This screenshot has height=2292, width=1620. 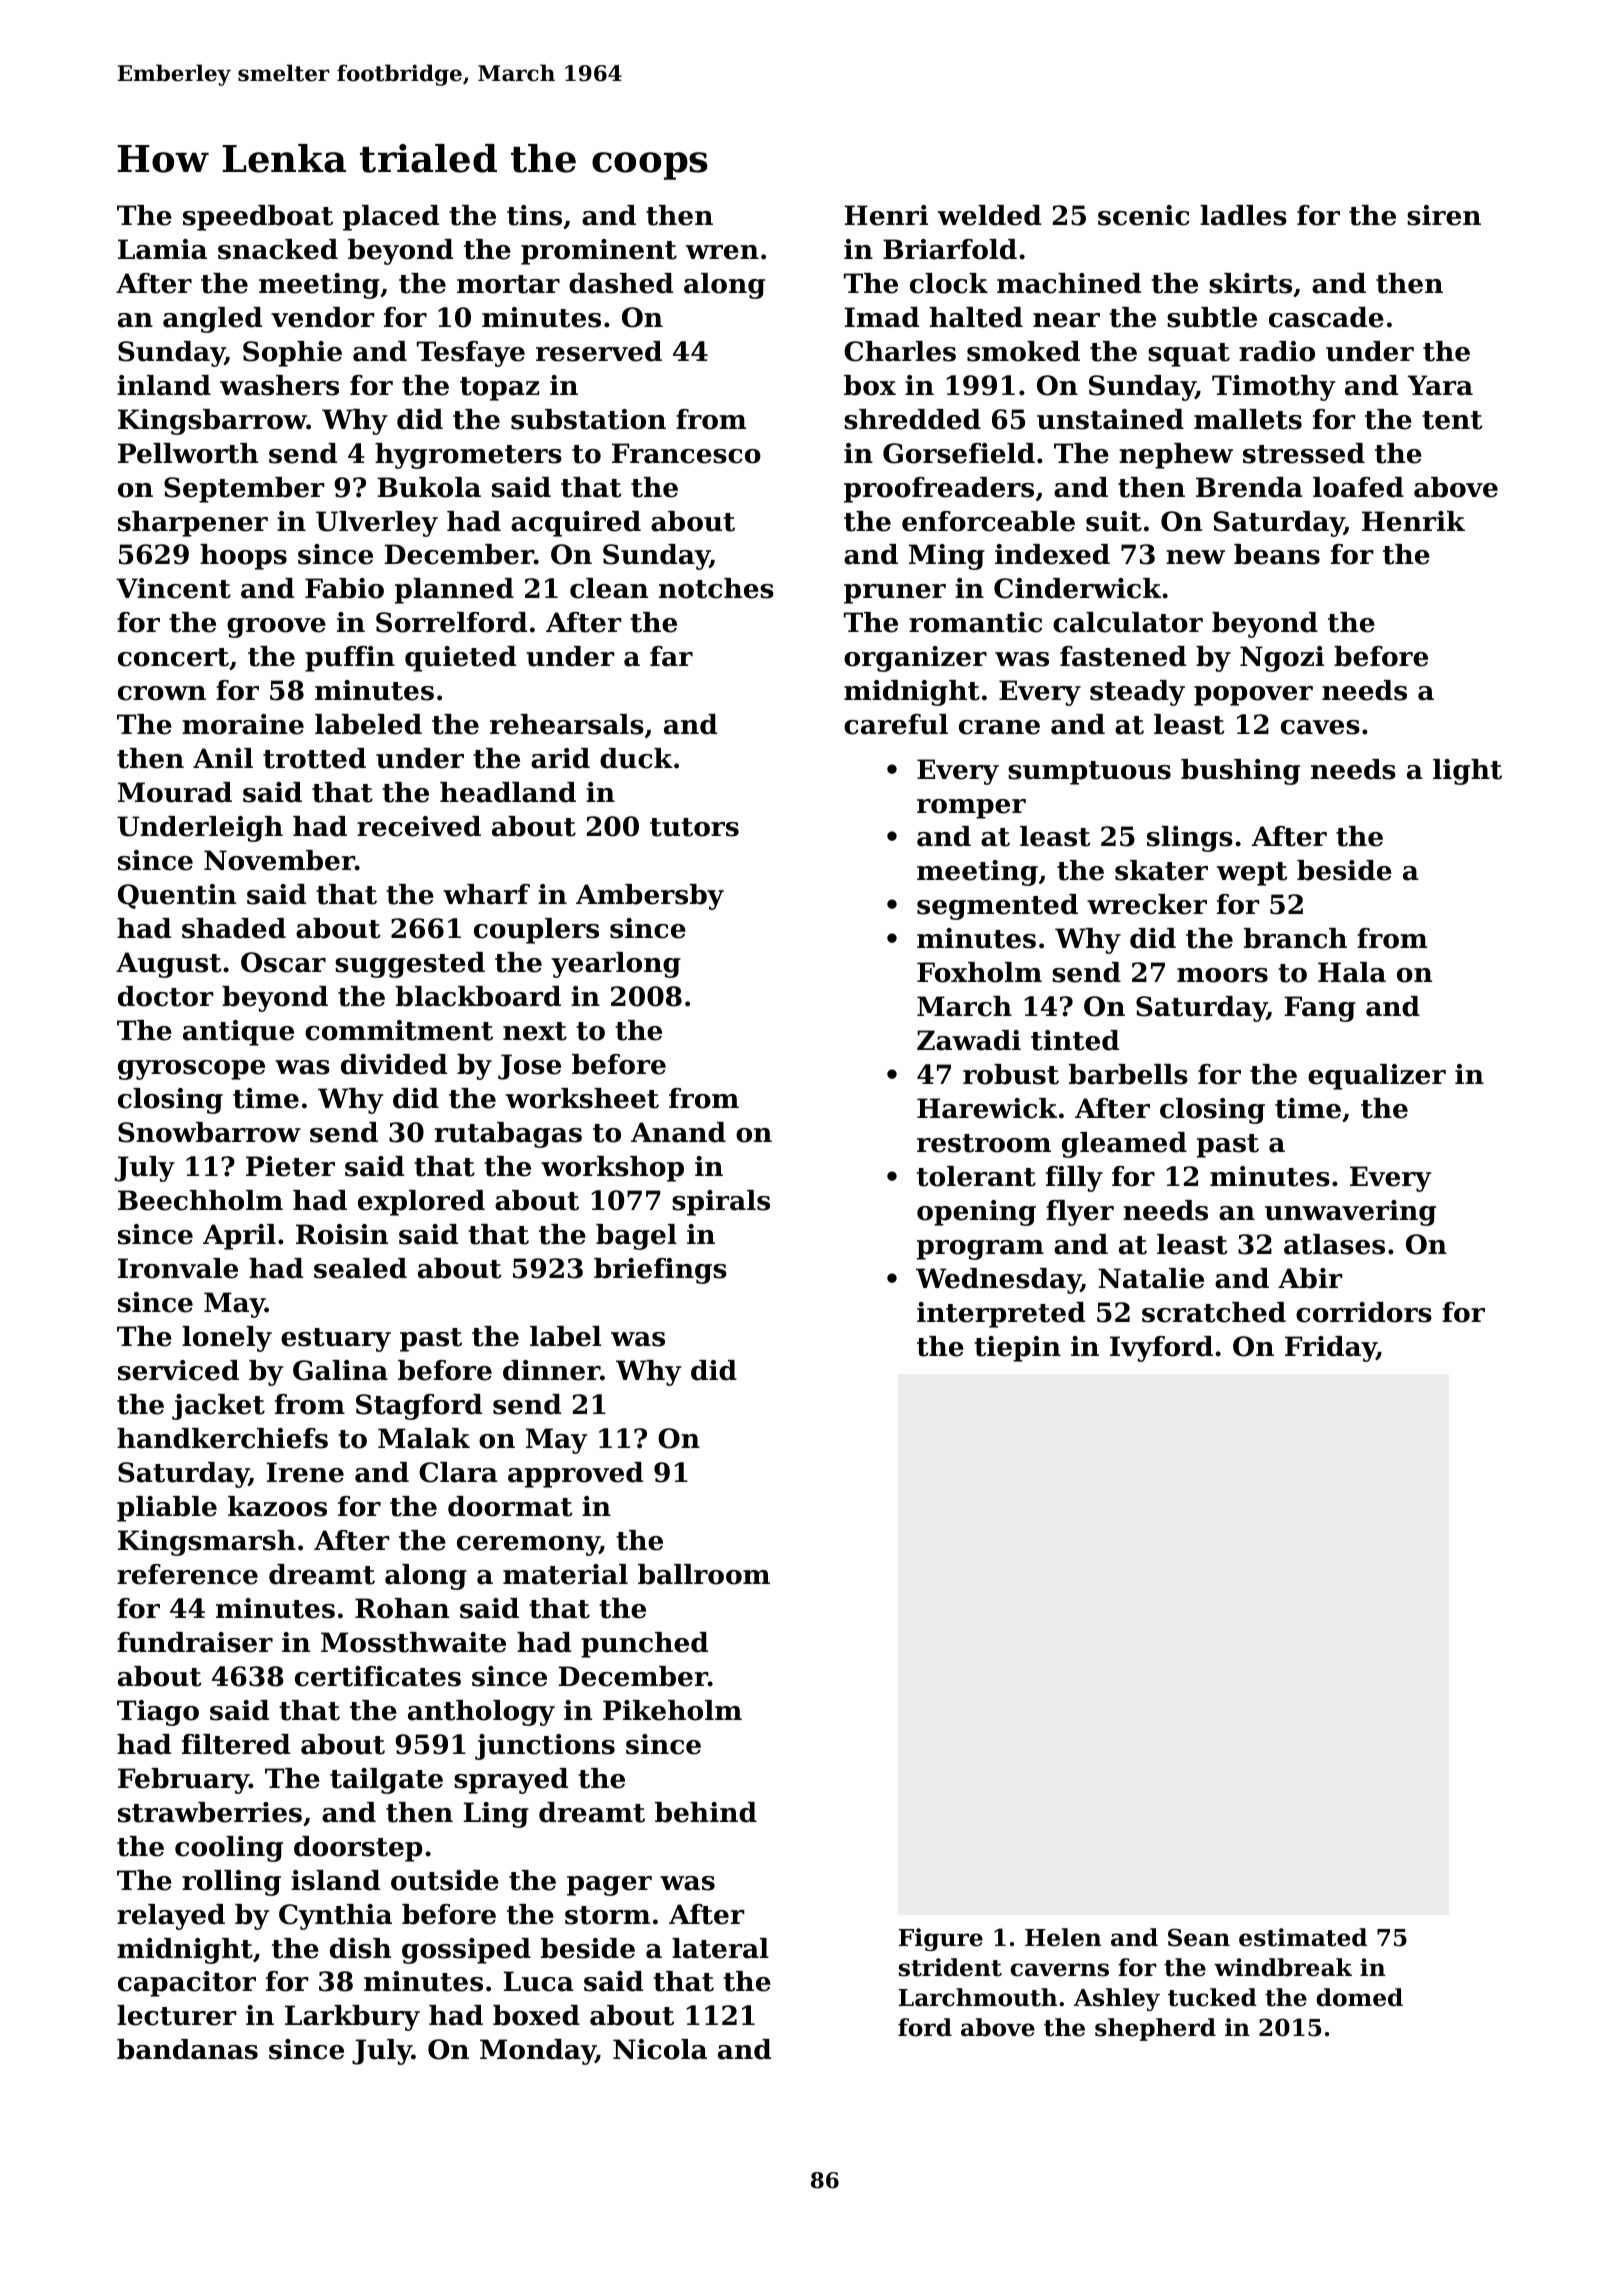 I want to click on bandanas, so click(x=187, y=2049).
